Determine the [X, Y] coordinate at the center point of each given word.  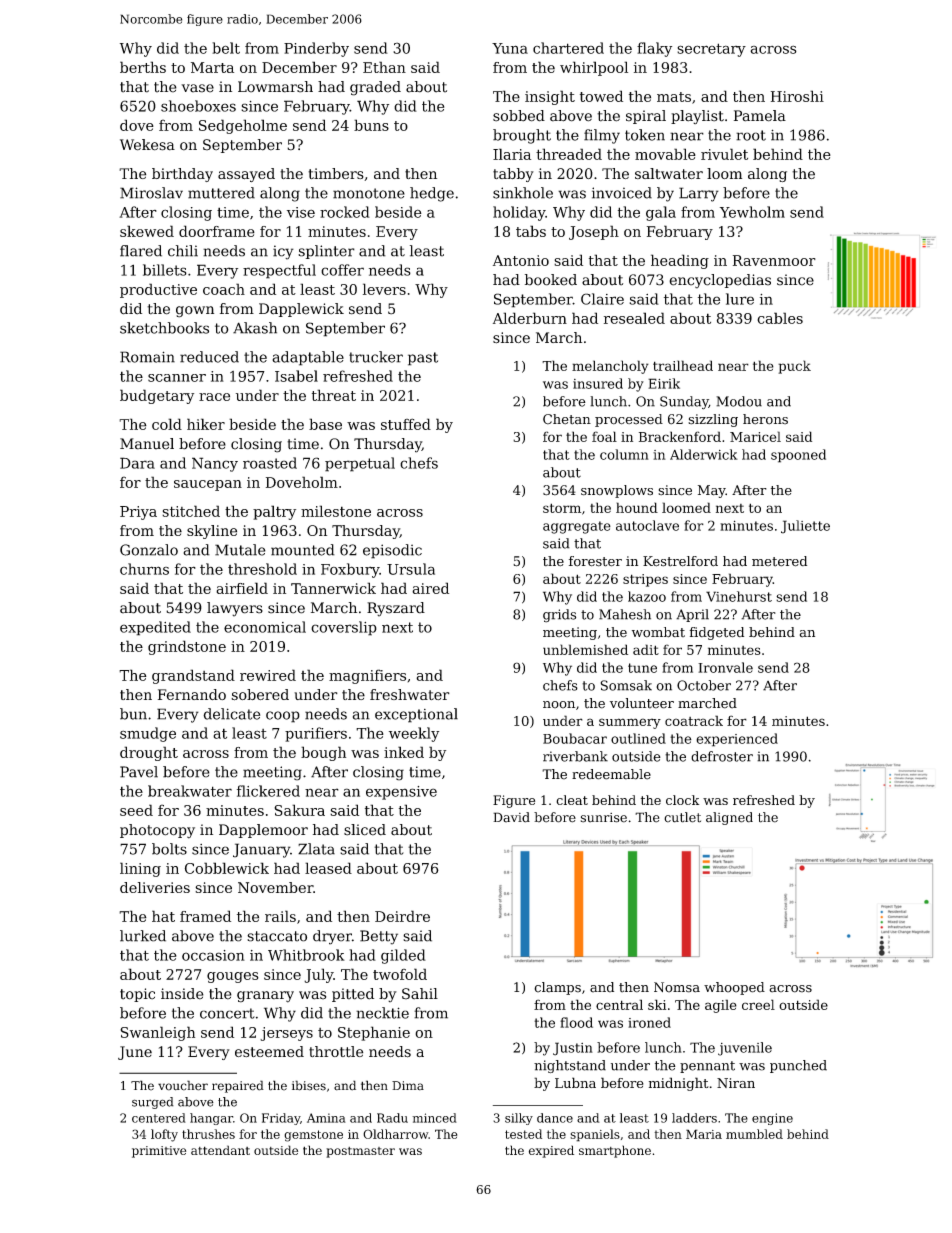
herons [765, 419]
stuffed [406, 424]
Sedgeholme [243, 126]
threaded [569, 154]
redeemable [611, 774]
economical [265, 627]
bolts [169, 849]
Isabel [296, 376]
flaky [654, 49]
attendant [220, 1150]
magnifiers [367, 676]
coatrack [694, 720]
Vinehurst [739, 596]
